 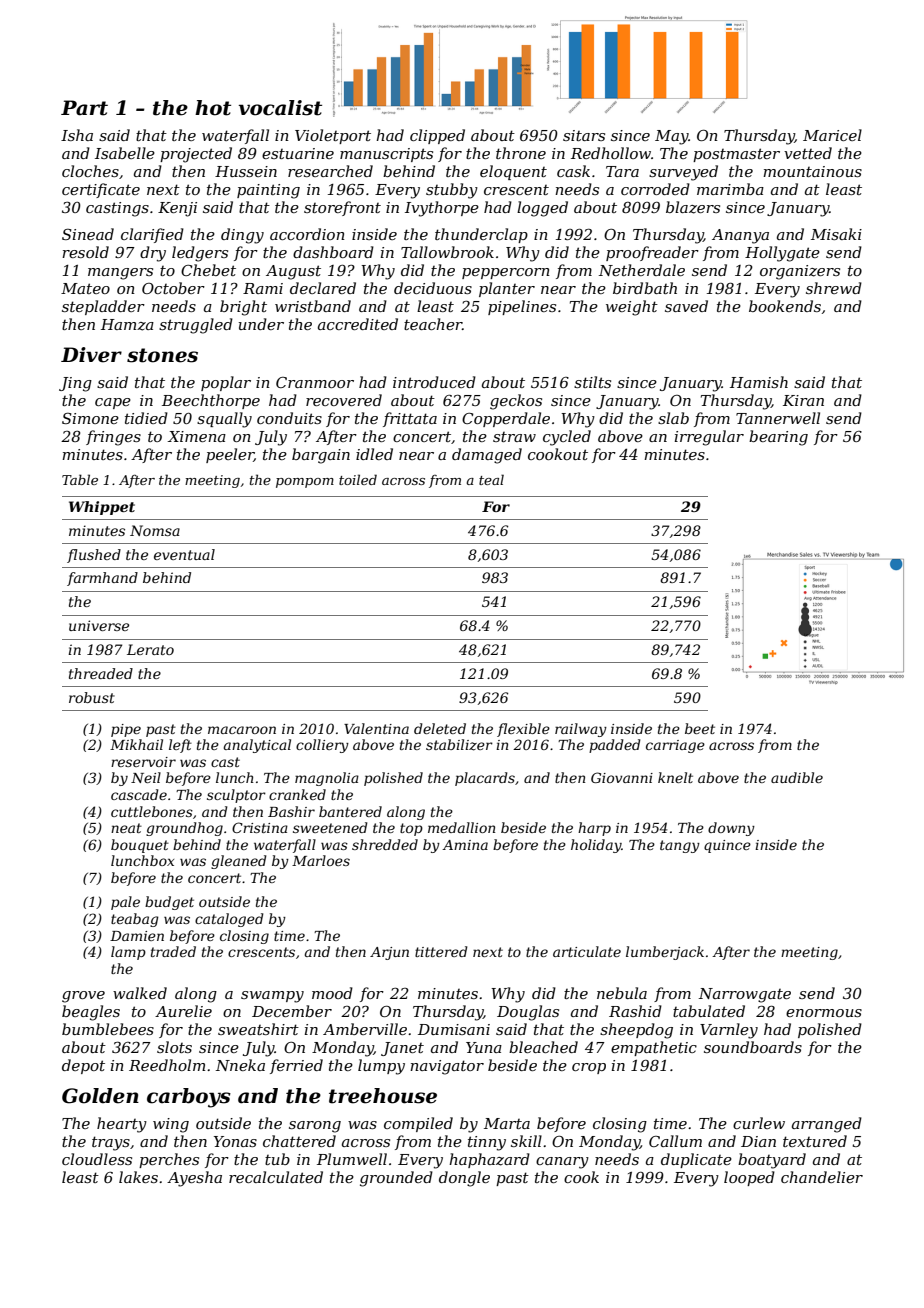 I want to click on Ivythorpe, so click(x=442, y=209).
